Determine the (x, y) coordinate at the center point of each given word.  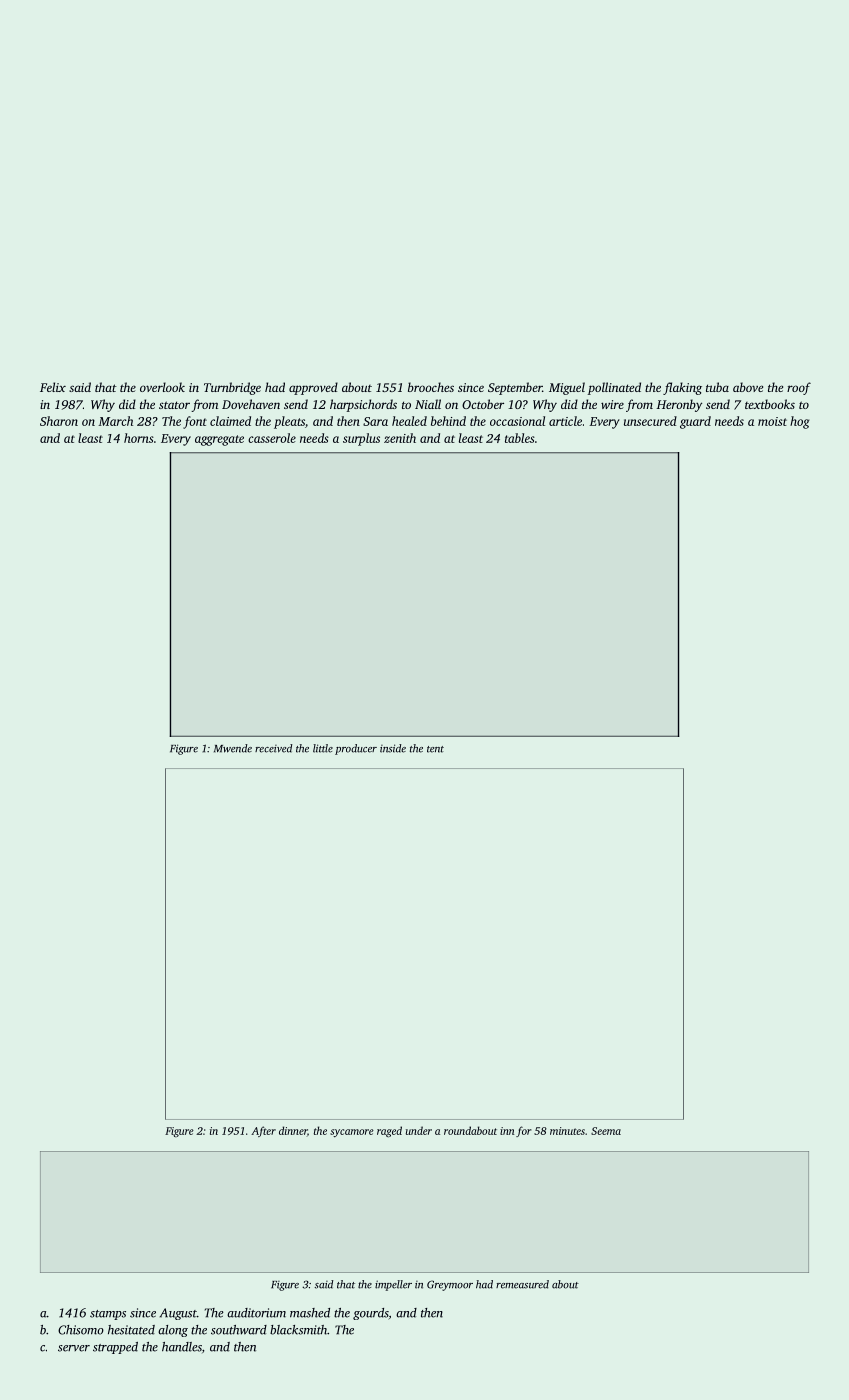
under (419, 1130)
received (273, 748)
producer (356, 749)
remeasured (522, 1284)
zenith (400, 438)
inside (393, 748)
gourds (370, 1314)
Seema (606, 1131)
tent (435, 749)
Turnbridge (232, 388)
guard (695, 422)
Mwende (233, 748)
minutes (567, 1131)
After (263, 1131)
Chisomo (81, 1330)
